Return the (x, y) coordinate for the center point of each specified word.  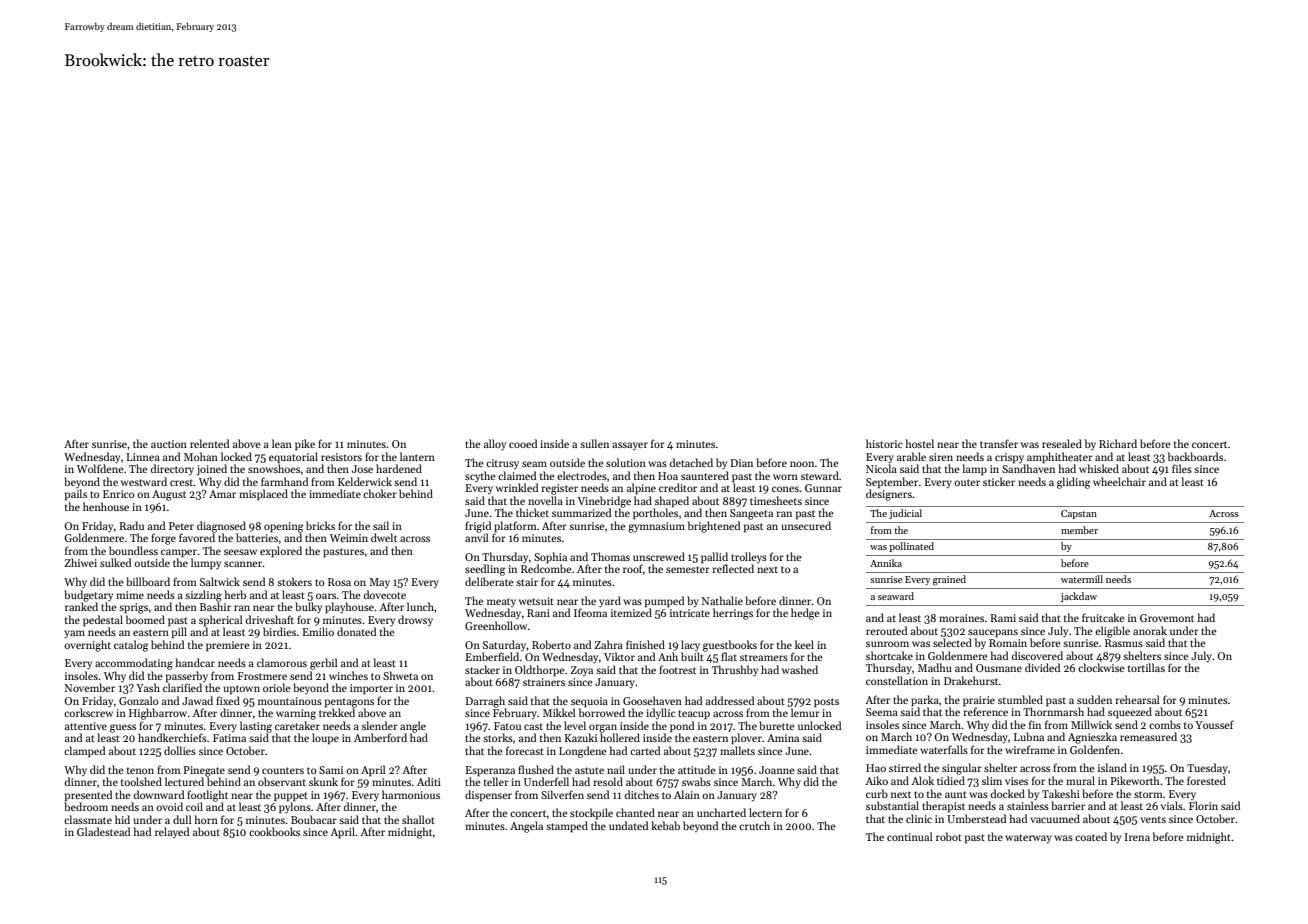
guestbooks (730, 646)
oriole (277, 687)
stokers (294, 581)
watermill (1082, 579)
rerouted (886, 630)
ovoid (169, 806)
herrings (733, 614)
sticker (999, 481)
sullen (594, 443)
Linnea (143, 457)
